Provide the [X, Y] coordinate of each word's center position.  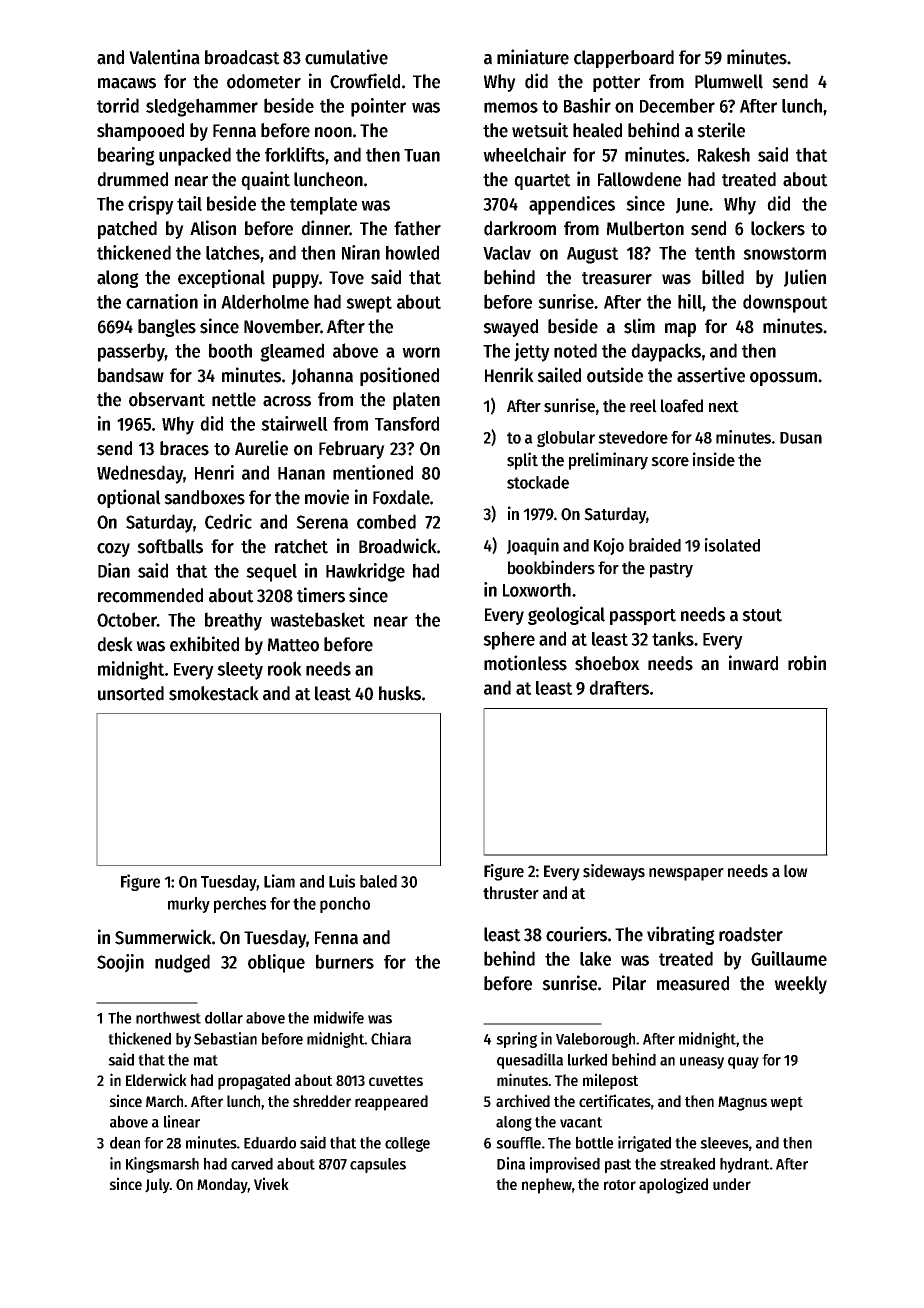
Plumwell [729, 81]
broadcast [242, 57]
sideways [614, 872]
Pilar [629, 983]
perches [240, 905]
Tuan [422, 155]
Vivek [271, 1183]
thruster [511, 893]
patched [127, 230]
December [677, 105]
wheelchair [524, 154]
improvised [565, 1165]
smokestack [214, 693]
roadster [751, 934]
